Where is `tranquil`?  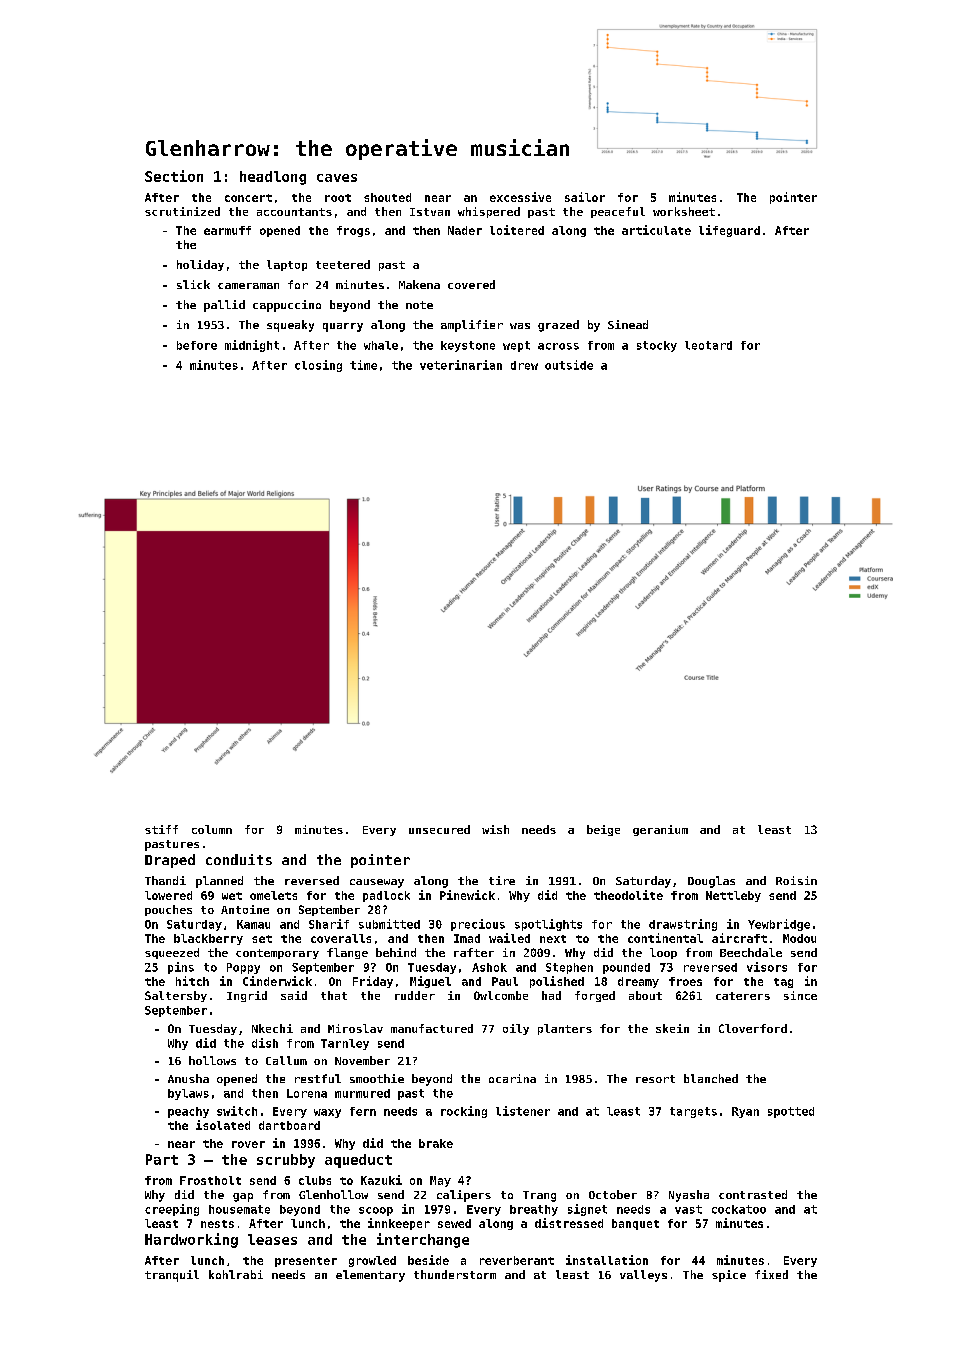 tranquil is located at coordinates (172, 1276).
